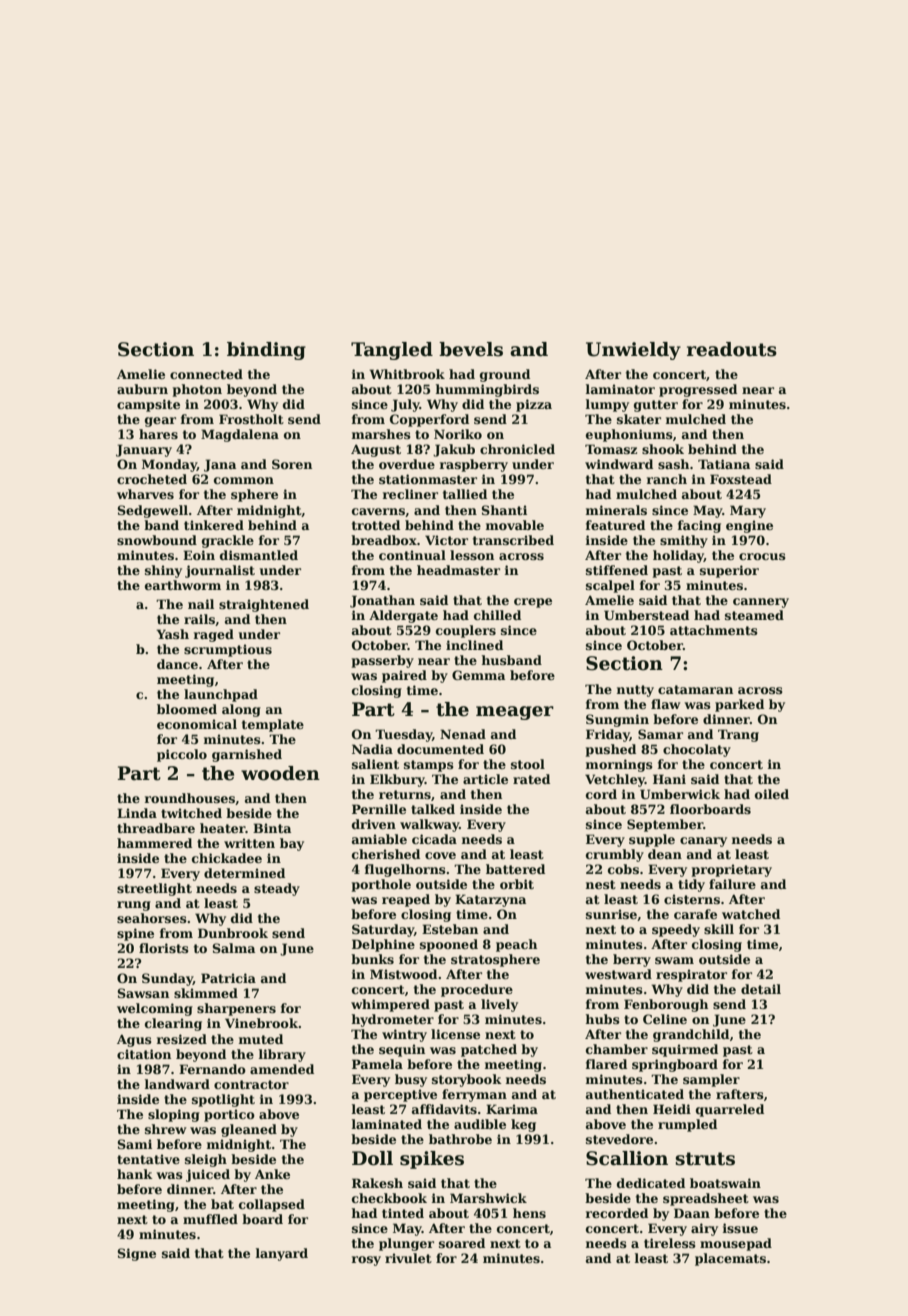 The image size is (908, 1316). Describe the element at coordinates (499, 1005) in the image. I see `lively` at that location.
